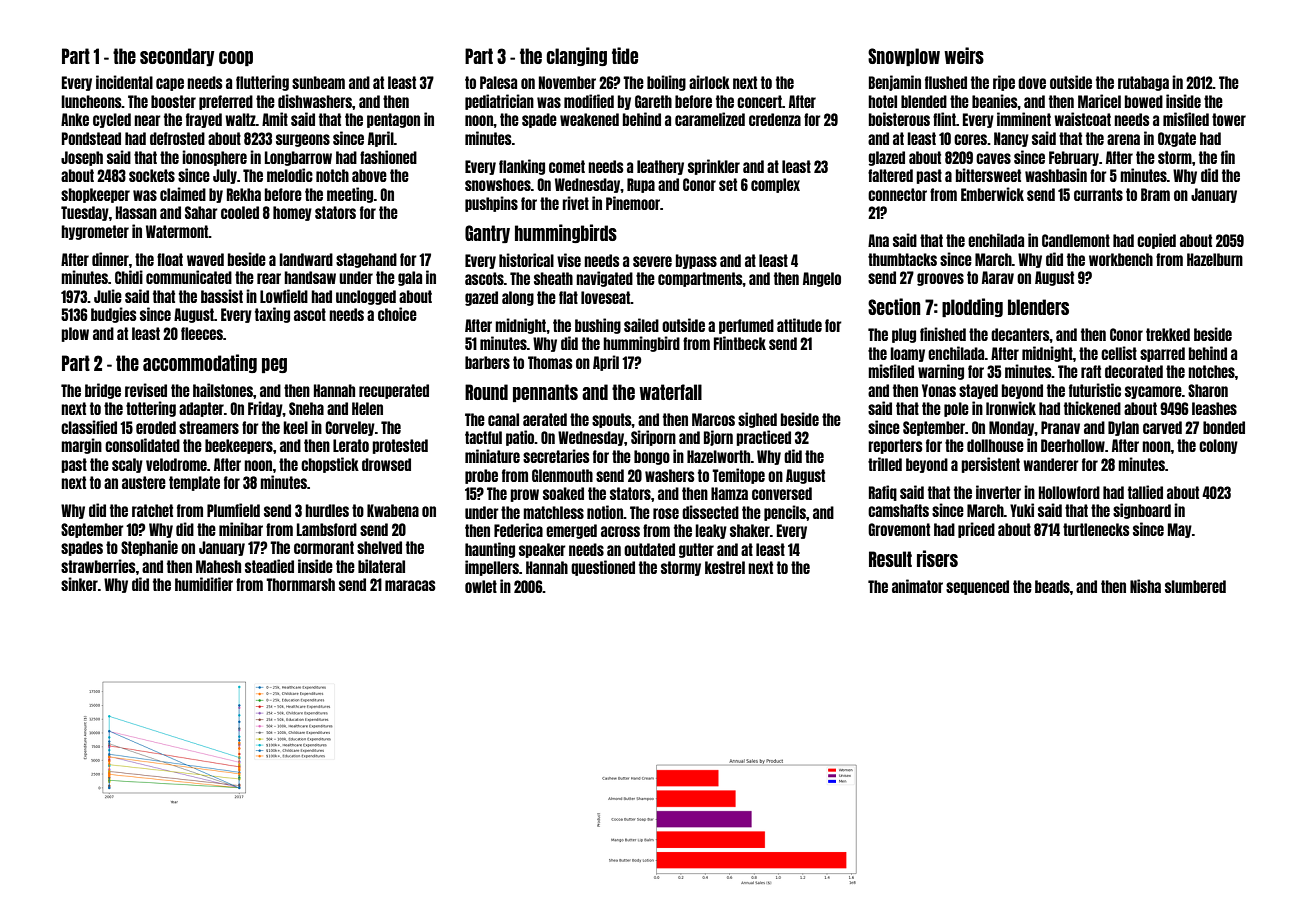  I want to click on above, so click(369, 175).
